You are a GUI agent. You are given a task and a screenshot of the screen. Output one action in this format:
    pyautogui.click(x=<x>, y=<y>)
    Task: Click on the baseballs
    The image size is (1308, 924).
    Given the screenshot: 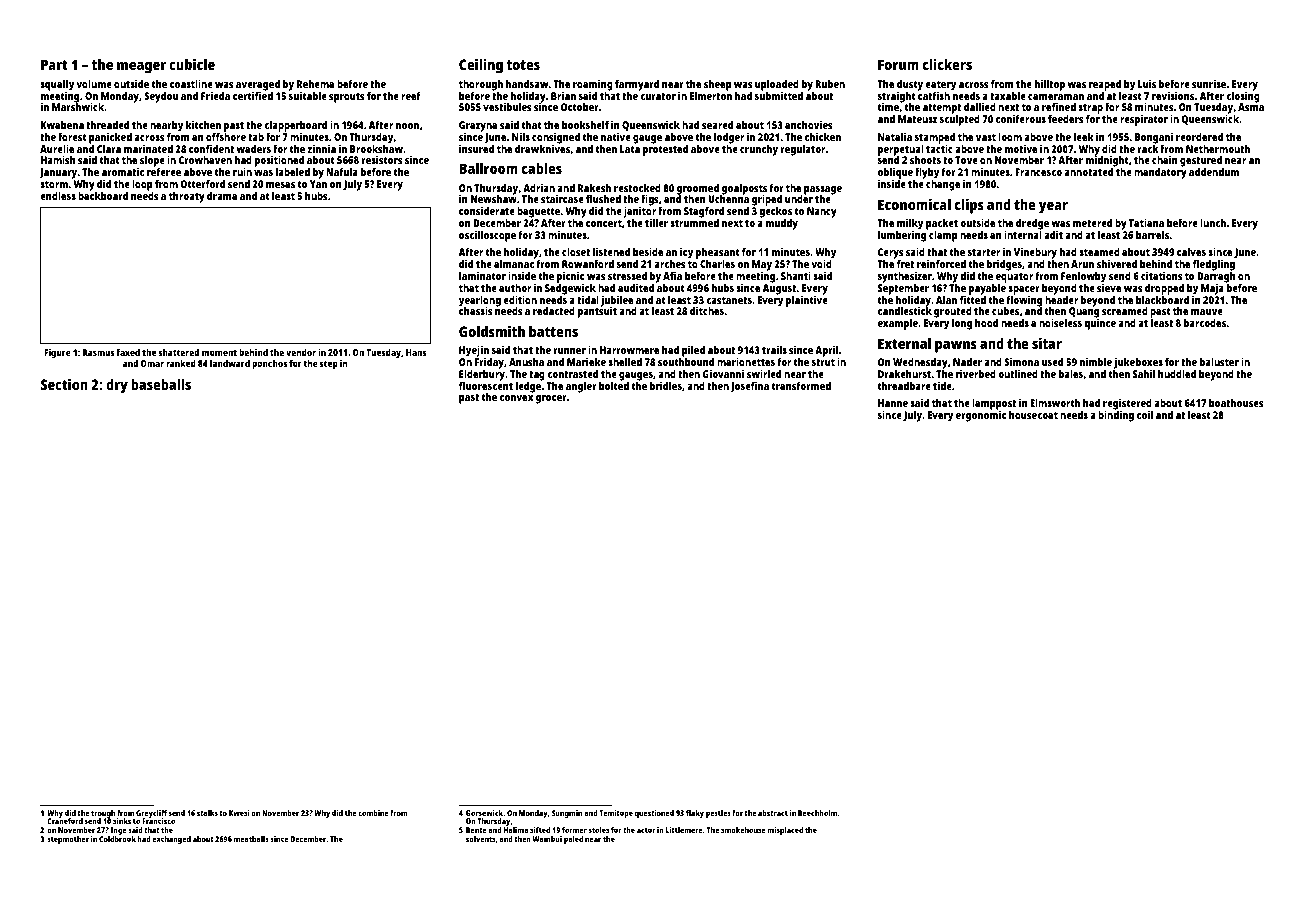 What is the action you would take?
    pyautogui.click(x=161, y=384)
